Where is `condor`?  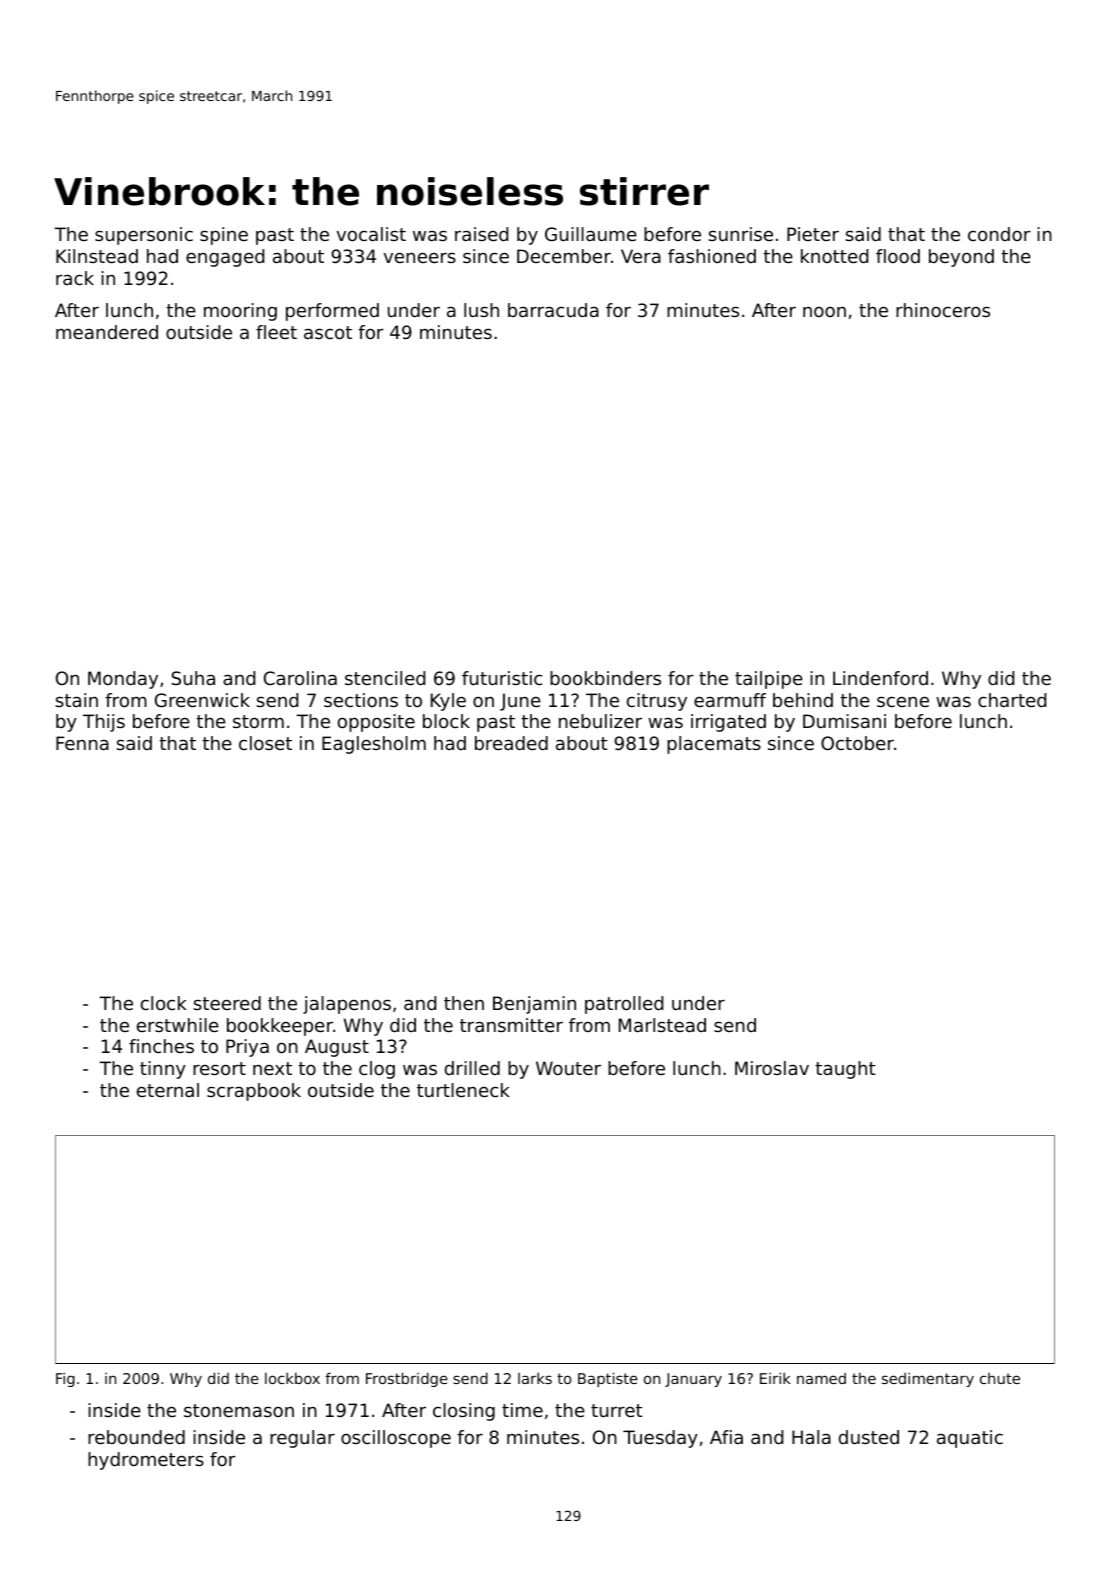 condor is located at coordinates (999, 234).
